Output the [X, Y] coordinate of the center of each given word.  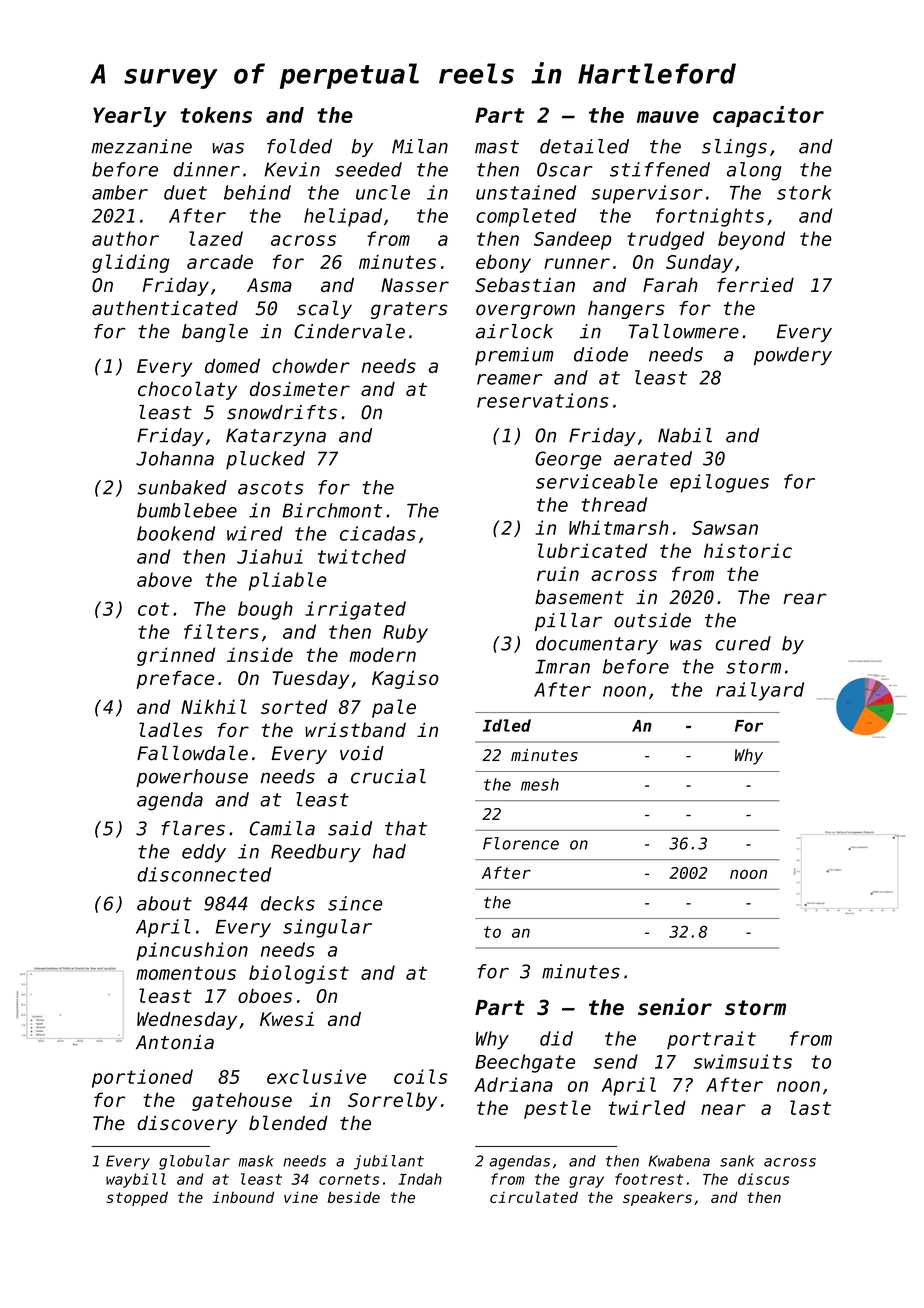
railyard [760, 691]
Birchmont [332, 510]
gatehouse [242, 1101]
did [556, 1038]
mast [497, 147]
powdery [793, 356]
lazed [216, 238]
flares [193, 828]
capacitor [768, 116]
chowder [311, 365]
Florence [521, 843]
